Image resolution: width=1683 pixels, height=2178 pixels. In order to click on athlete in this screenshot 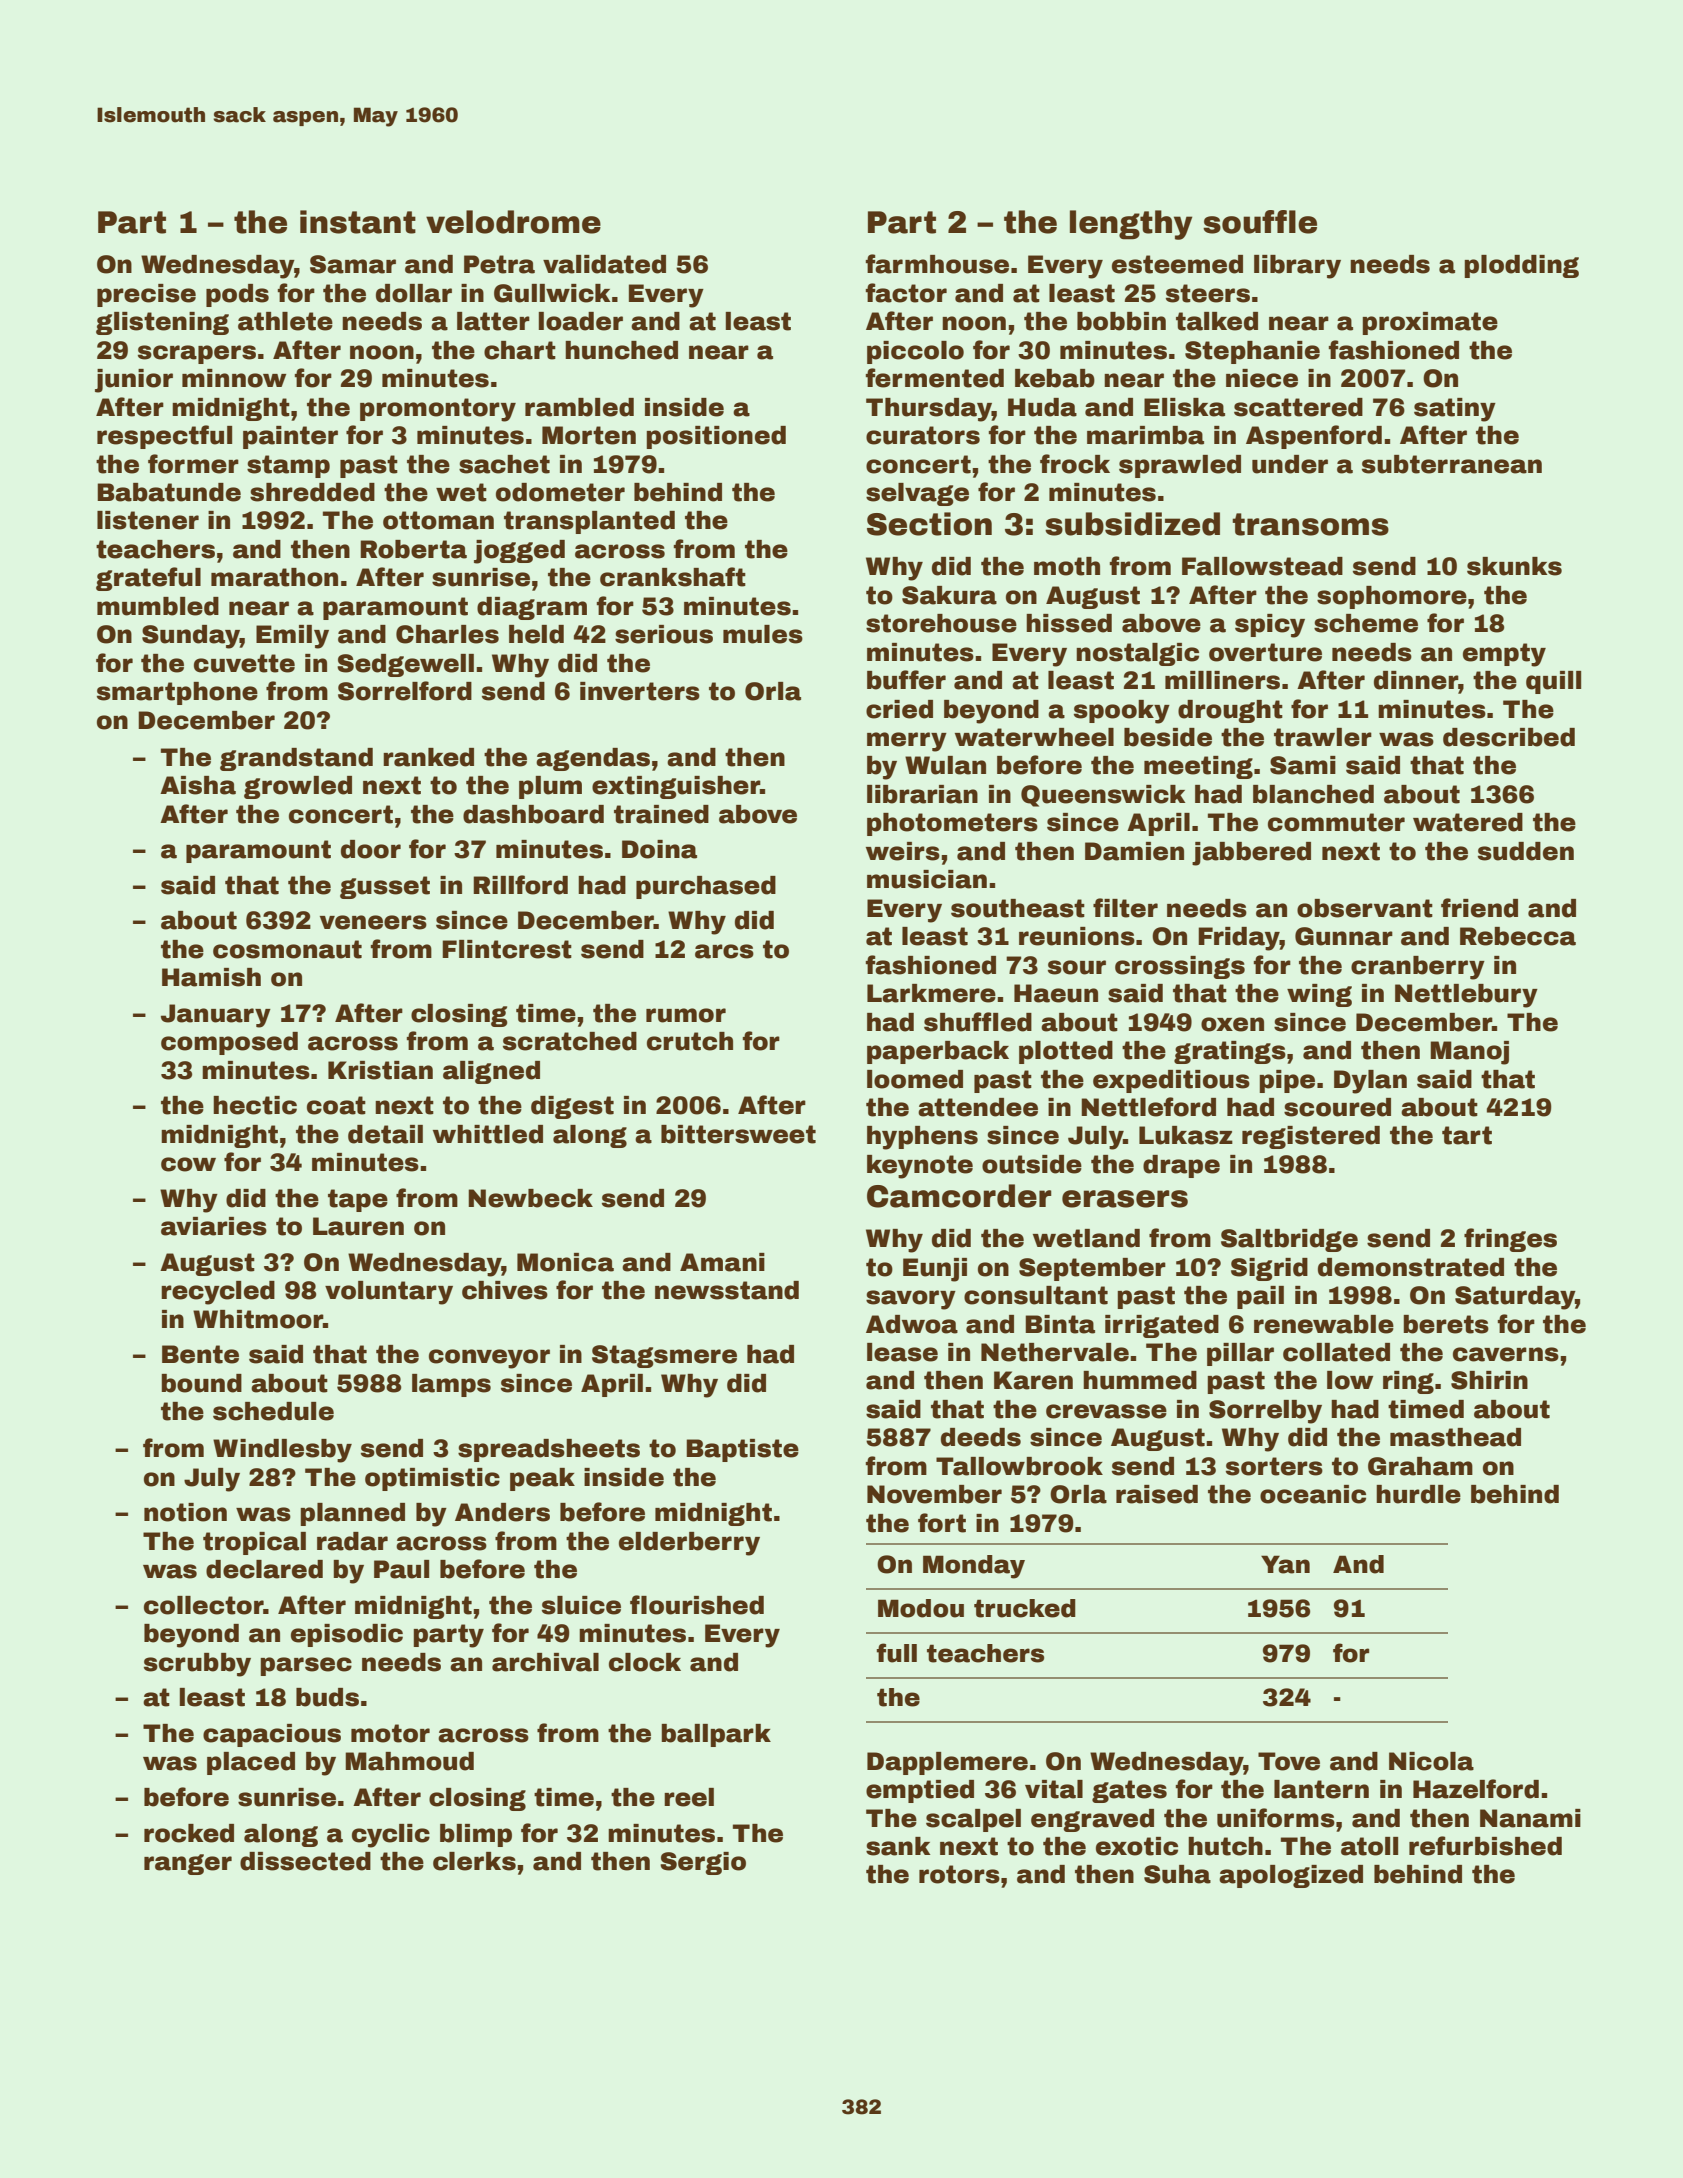, I will do `click(285, 321)`.
